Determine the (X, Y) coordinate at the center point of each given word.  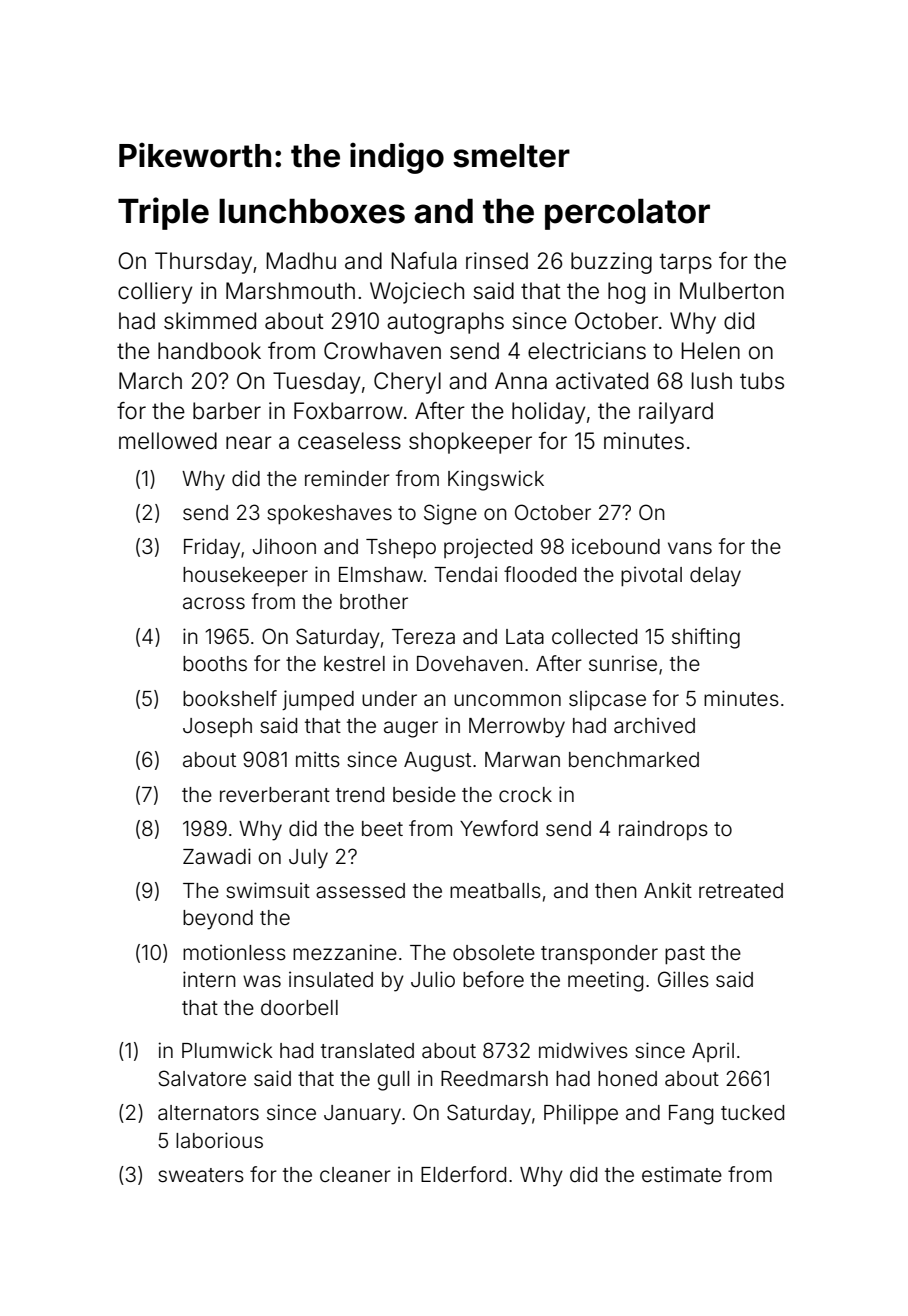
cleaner (355, 1175)
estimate (682, 1174)
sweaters (201, 1175)
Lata (525, 636)
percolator (627, 214)
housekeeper (245, 577)
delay (715, 577)
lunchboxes (312, 211)
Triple (163, 213)
